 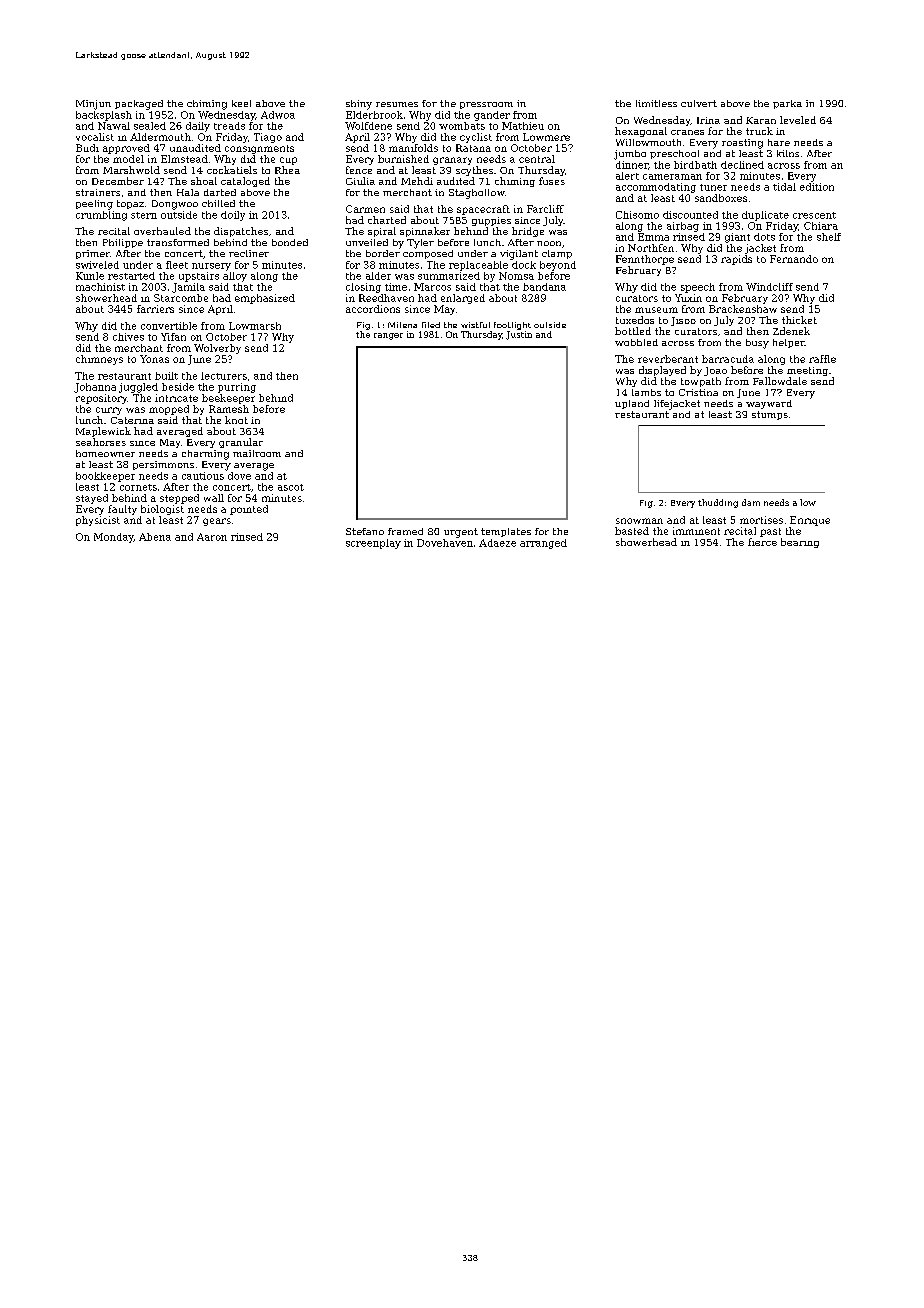 I want to click on enlarged, so click(x=463, y=299).
